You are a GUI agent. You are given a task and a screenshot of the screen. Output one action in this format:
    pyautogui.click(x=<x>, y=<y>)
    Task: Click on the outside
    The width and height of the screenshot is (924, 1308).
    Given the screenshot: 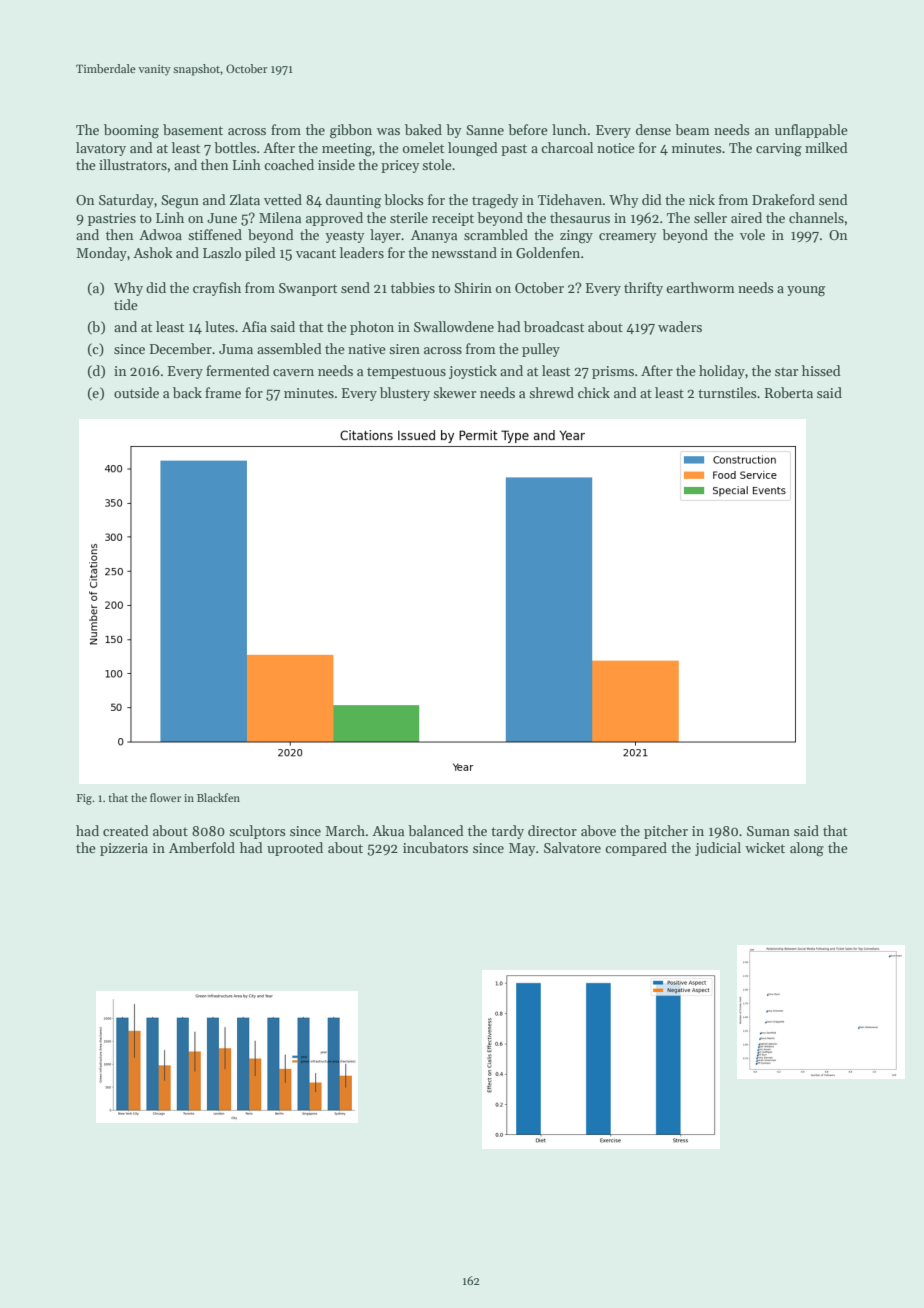 What is the action you would take?
    pyautogui.click(x=136, y=392)
